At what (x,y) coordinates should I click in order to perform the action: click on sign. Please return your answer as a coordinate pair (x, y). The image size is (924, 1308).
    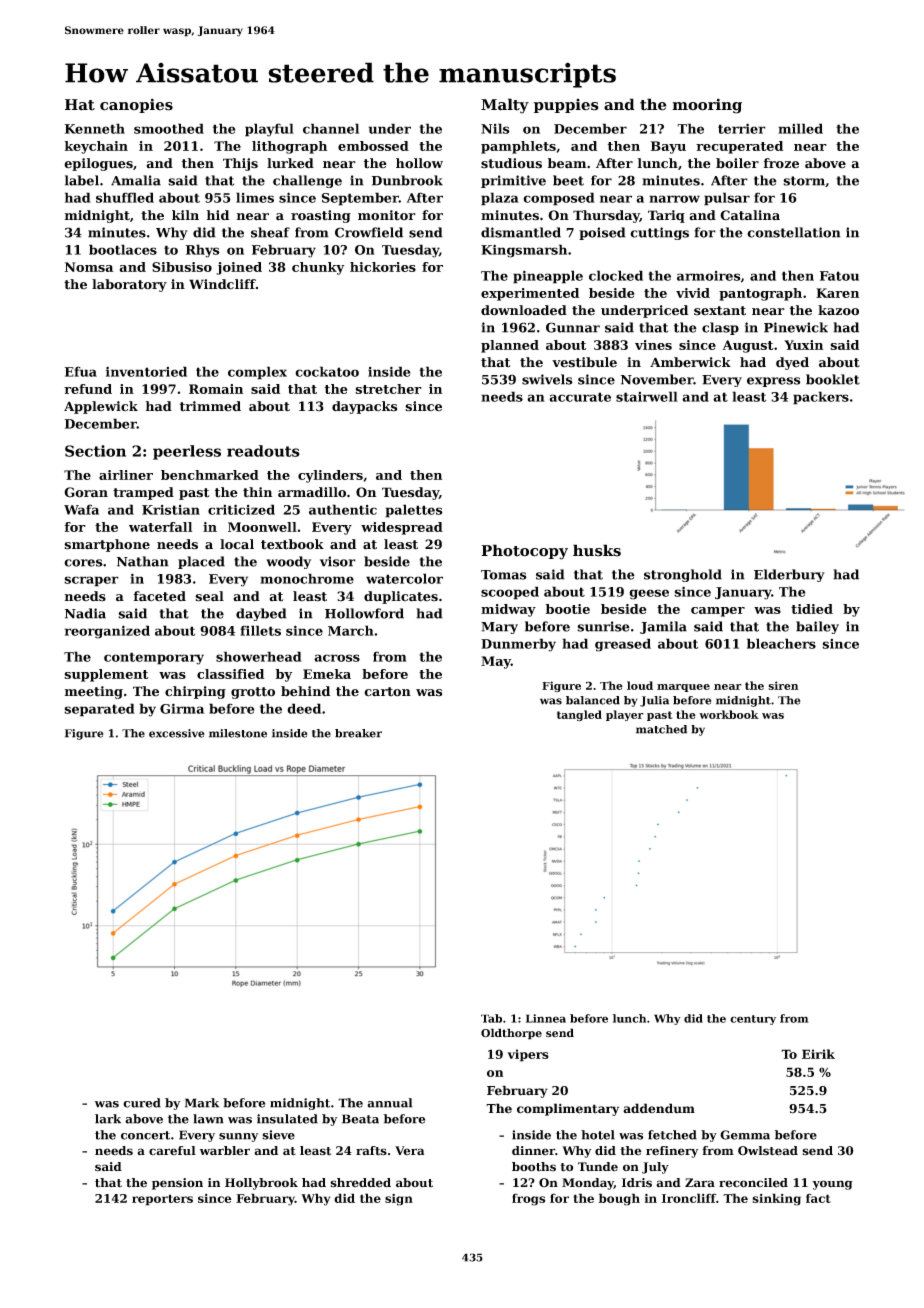
    Looking at the image, I should click on (399, 1200).
